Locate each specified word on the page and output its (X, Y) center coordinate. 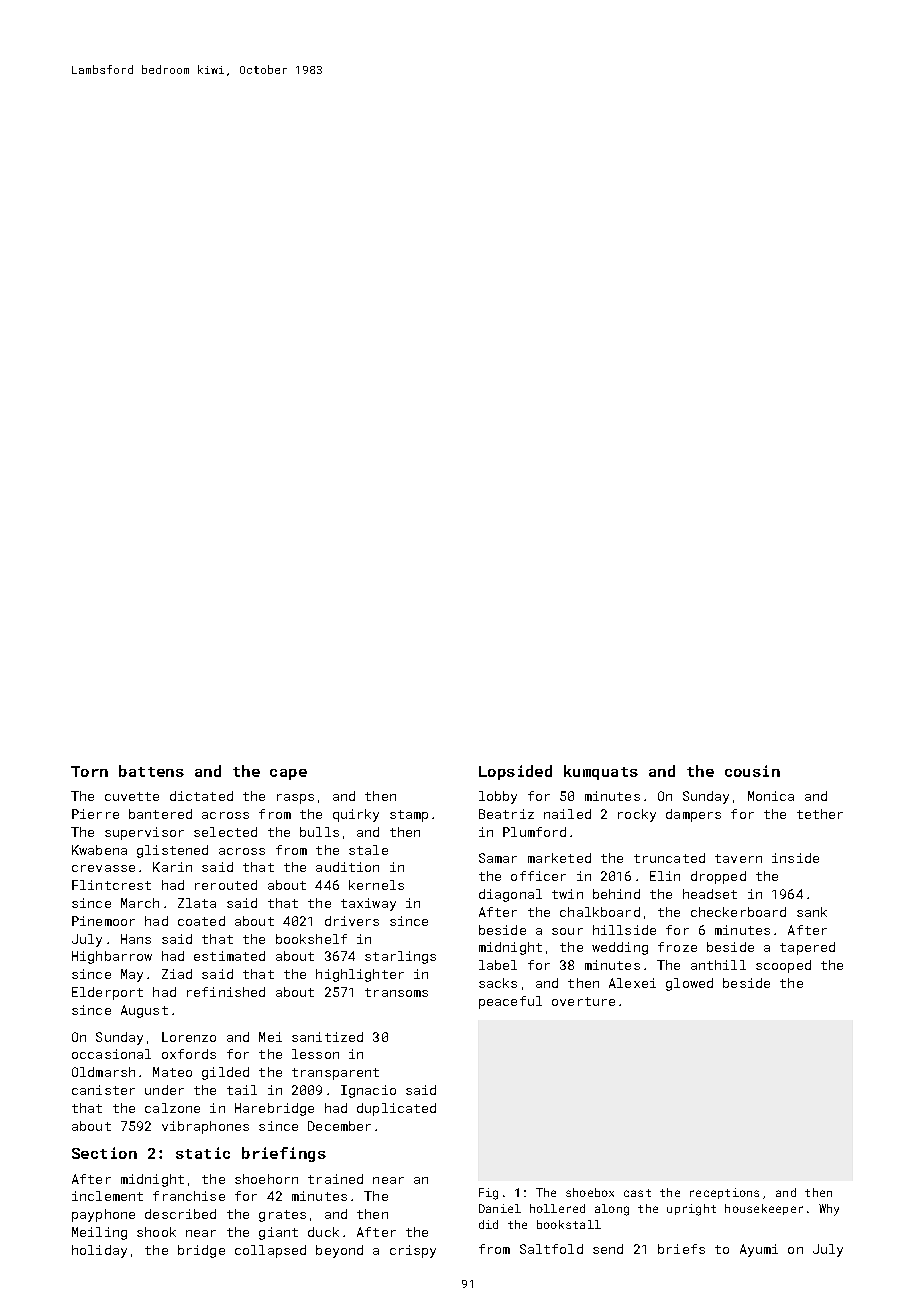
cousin (752, 771)
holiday (99, 1251)
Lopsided (515, 772)
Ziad (177, 974)
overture (583, 1001)
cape (288, 774)
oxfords (189, 1054)
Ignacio (368, 1091)
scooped (783, 966)
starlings (400, 957)
